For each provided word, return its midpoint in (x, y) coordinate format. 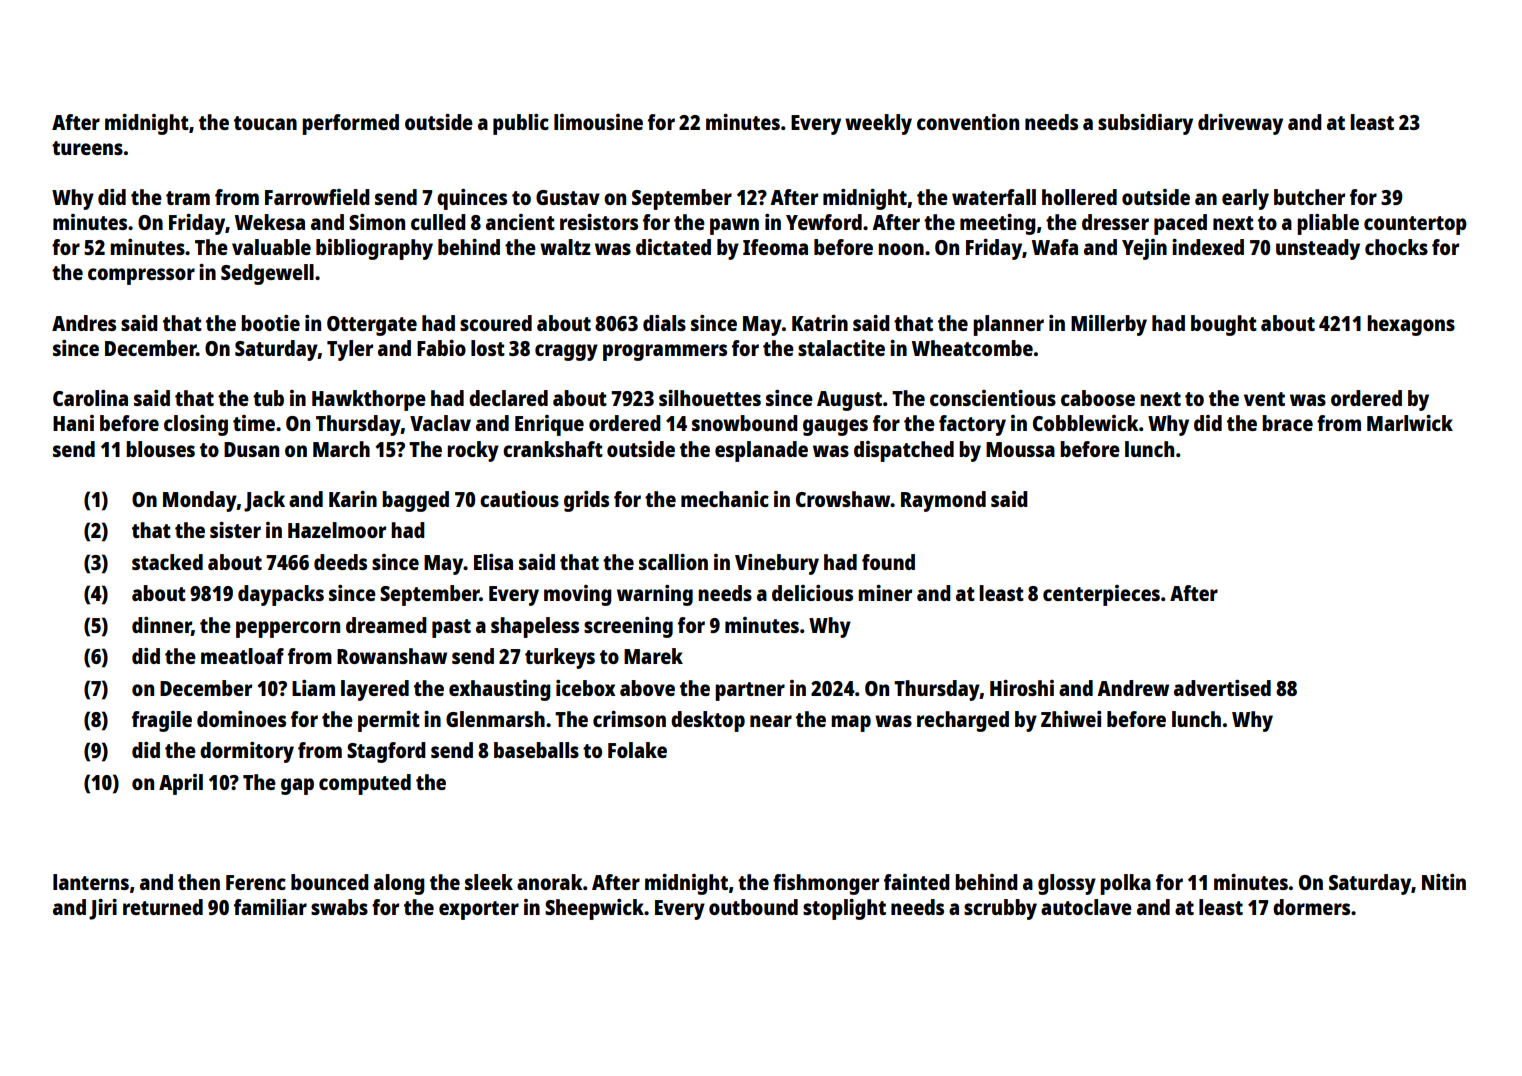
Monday (200, 501)
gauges (835, 427)
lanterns (91, 882)
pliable (1328, 224)
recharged (963, 721)
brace (1287, 423)
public (521, 124)
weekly (878, 124)
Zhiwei (1071, 719)
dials (664, 323)
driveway (1240, 124)
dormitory (247, 752)
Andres (84, 323)
